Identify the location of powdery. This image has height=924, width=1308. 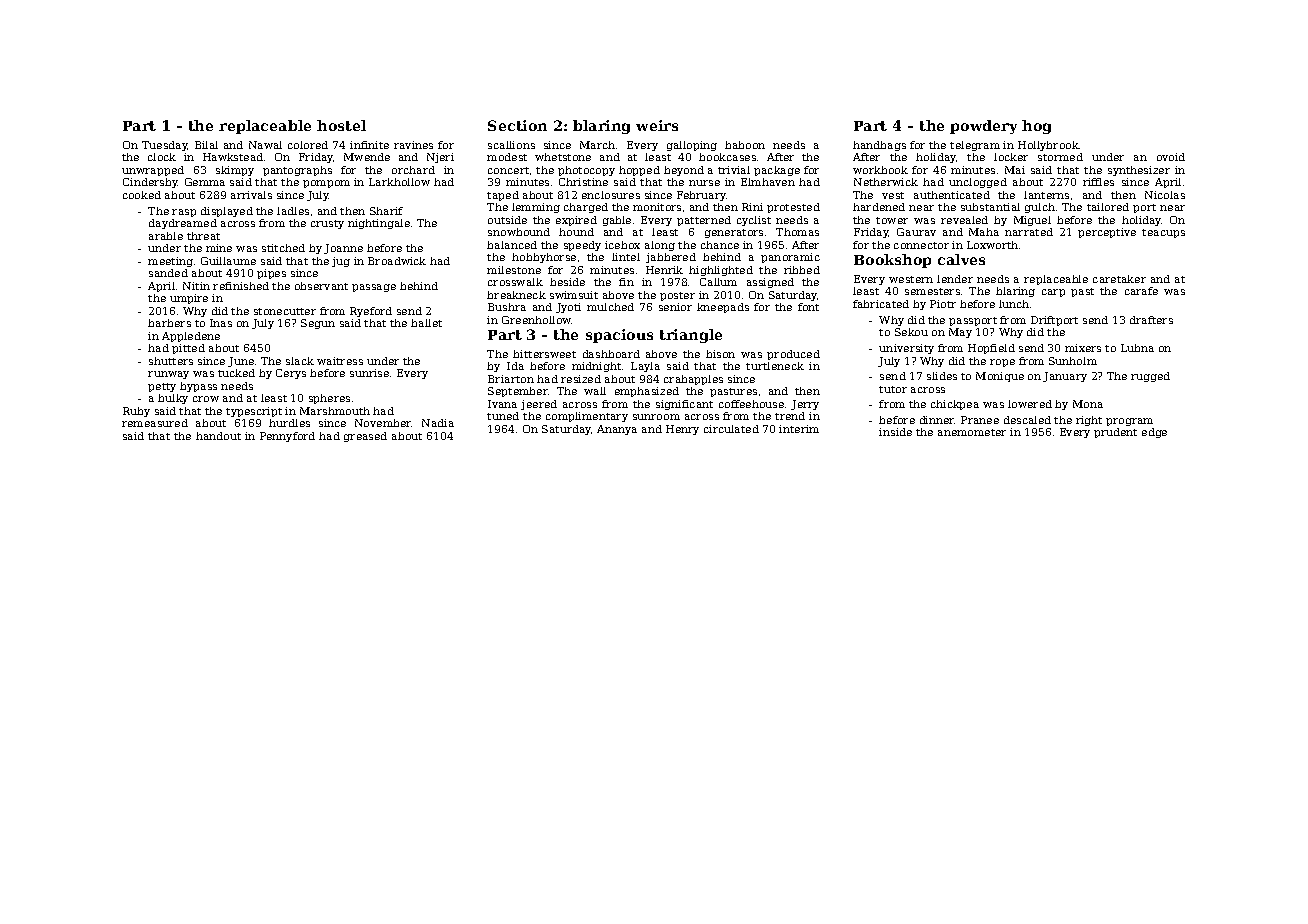
(983, 127).
